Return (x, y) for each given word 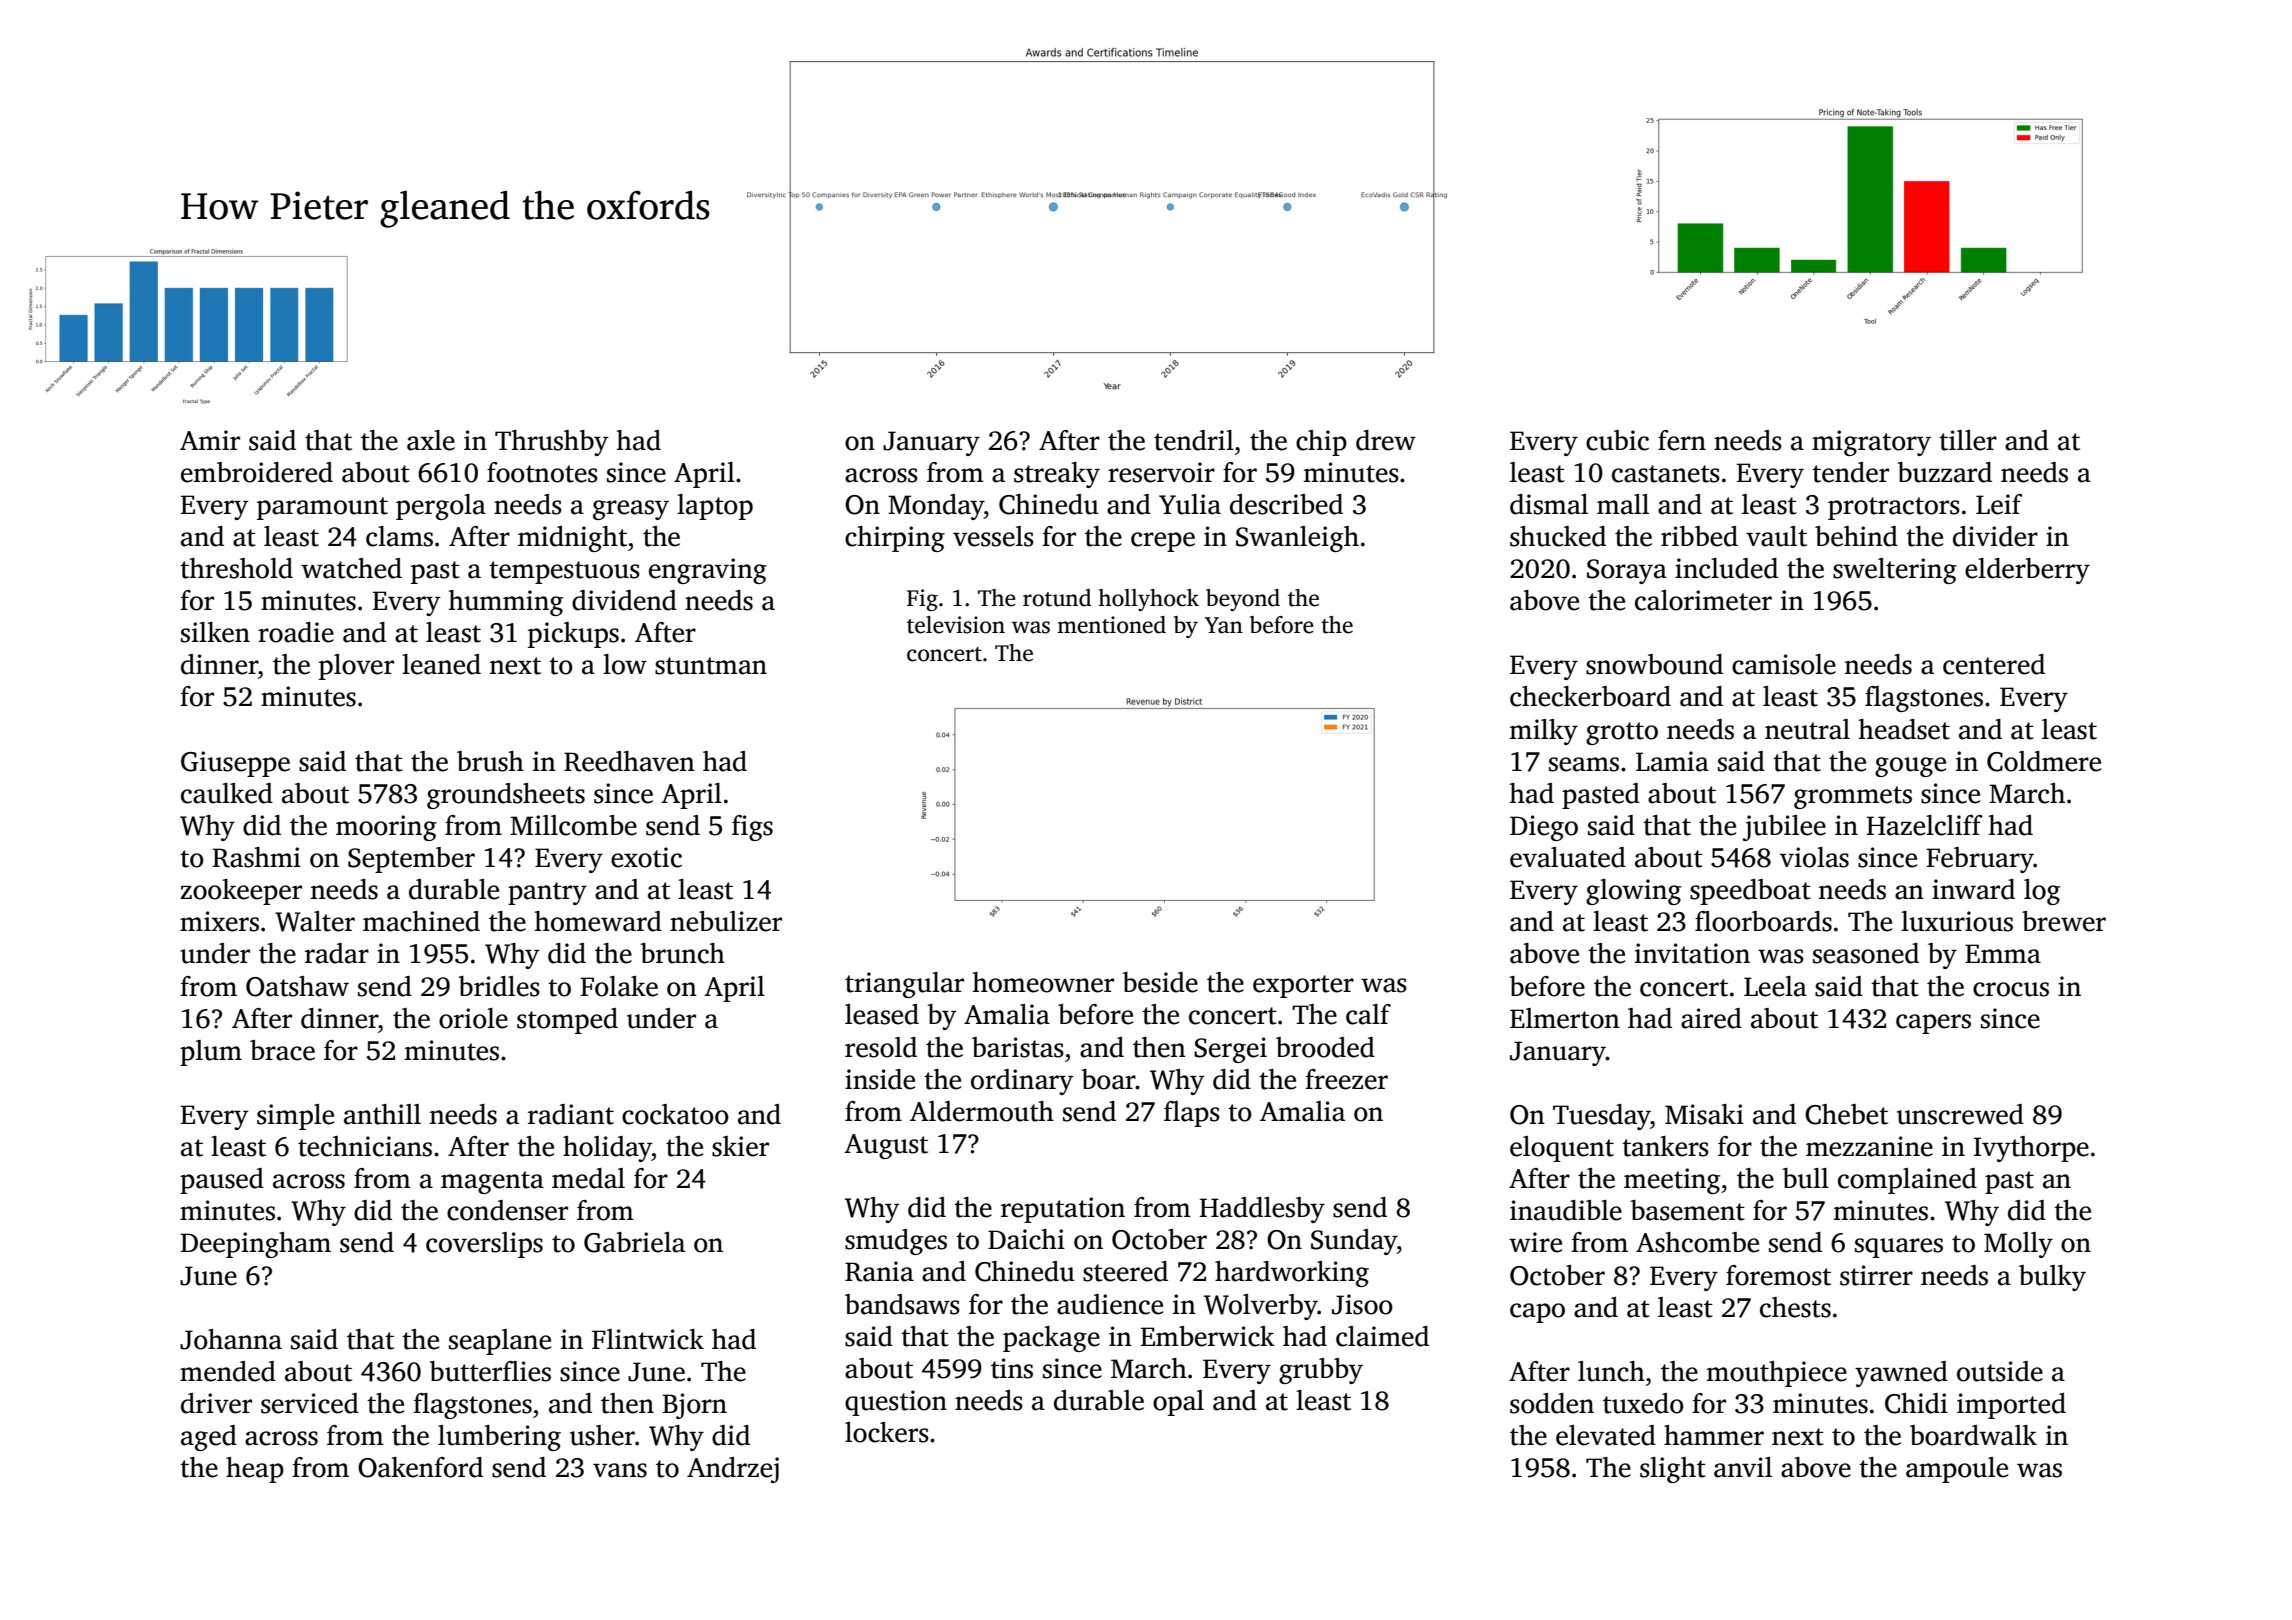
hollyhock (1148, 600)
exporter (1303, 986)
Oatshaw (297, 986)
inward (1973, 889)
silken (215, 632)
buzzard (1945, 472)
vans (620, 1470)
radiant (571, 1114)
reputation (1063, 1210)
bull (1806, 1178)
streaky (1057, 475)
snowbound (1654, 664)
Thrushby (552, 443)
